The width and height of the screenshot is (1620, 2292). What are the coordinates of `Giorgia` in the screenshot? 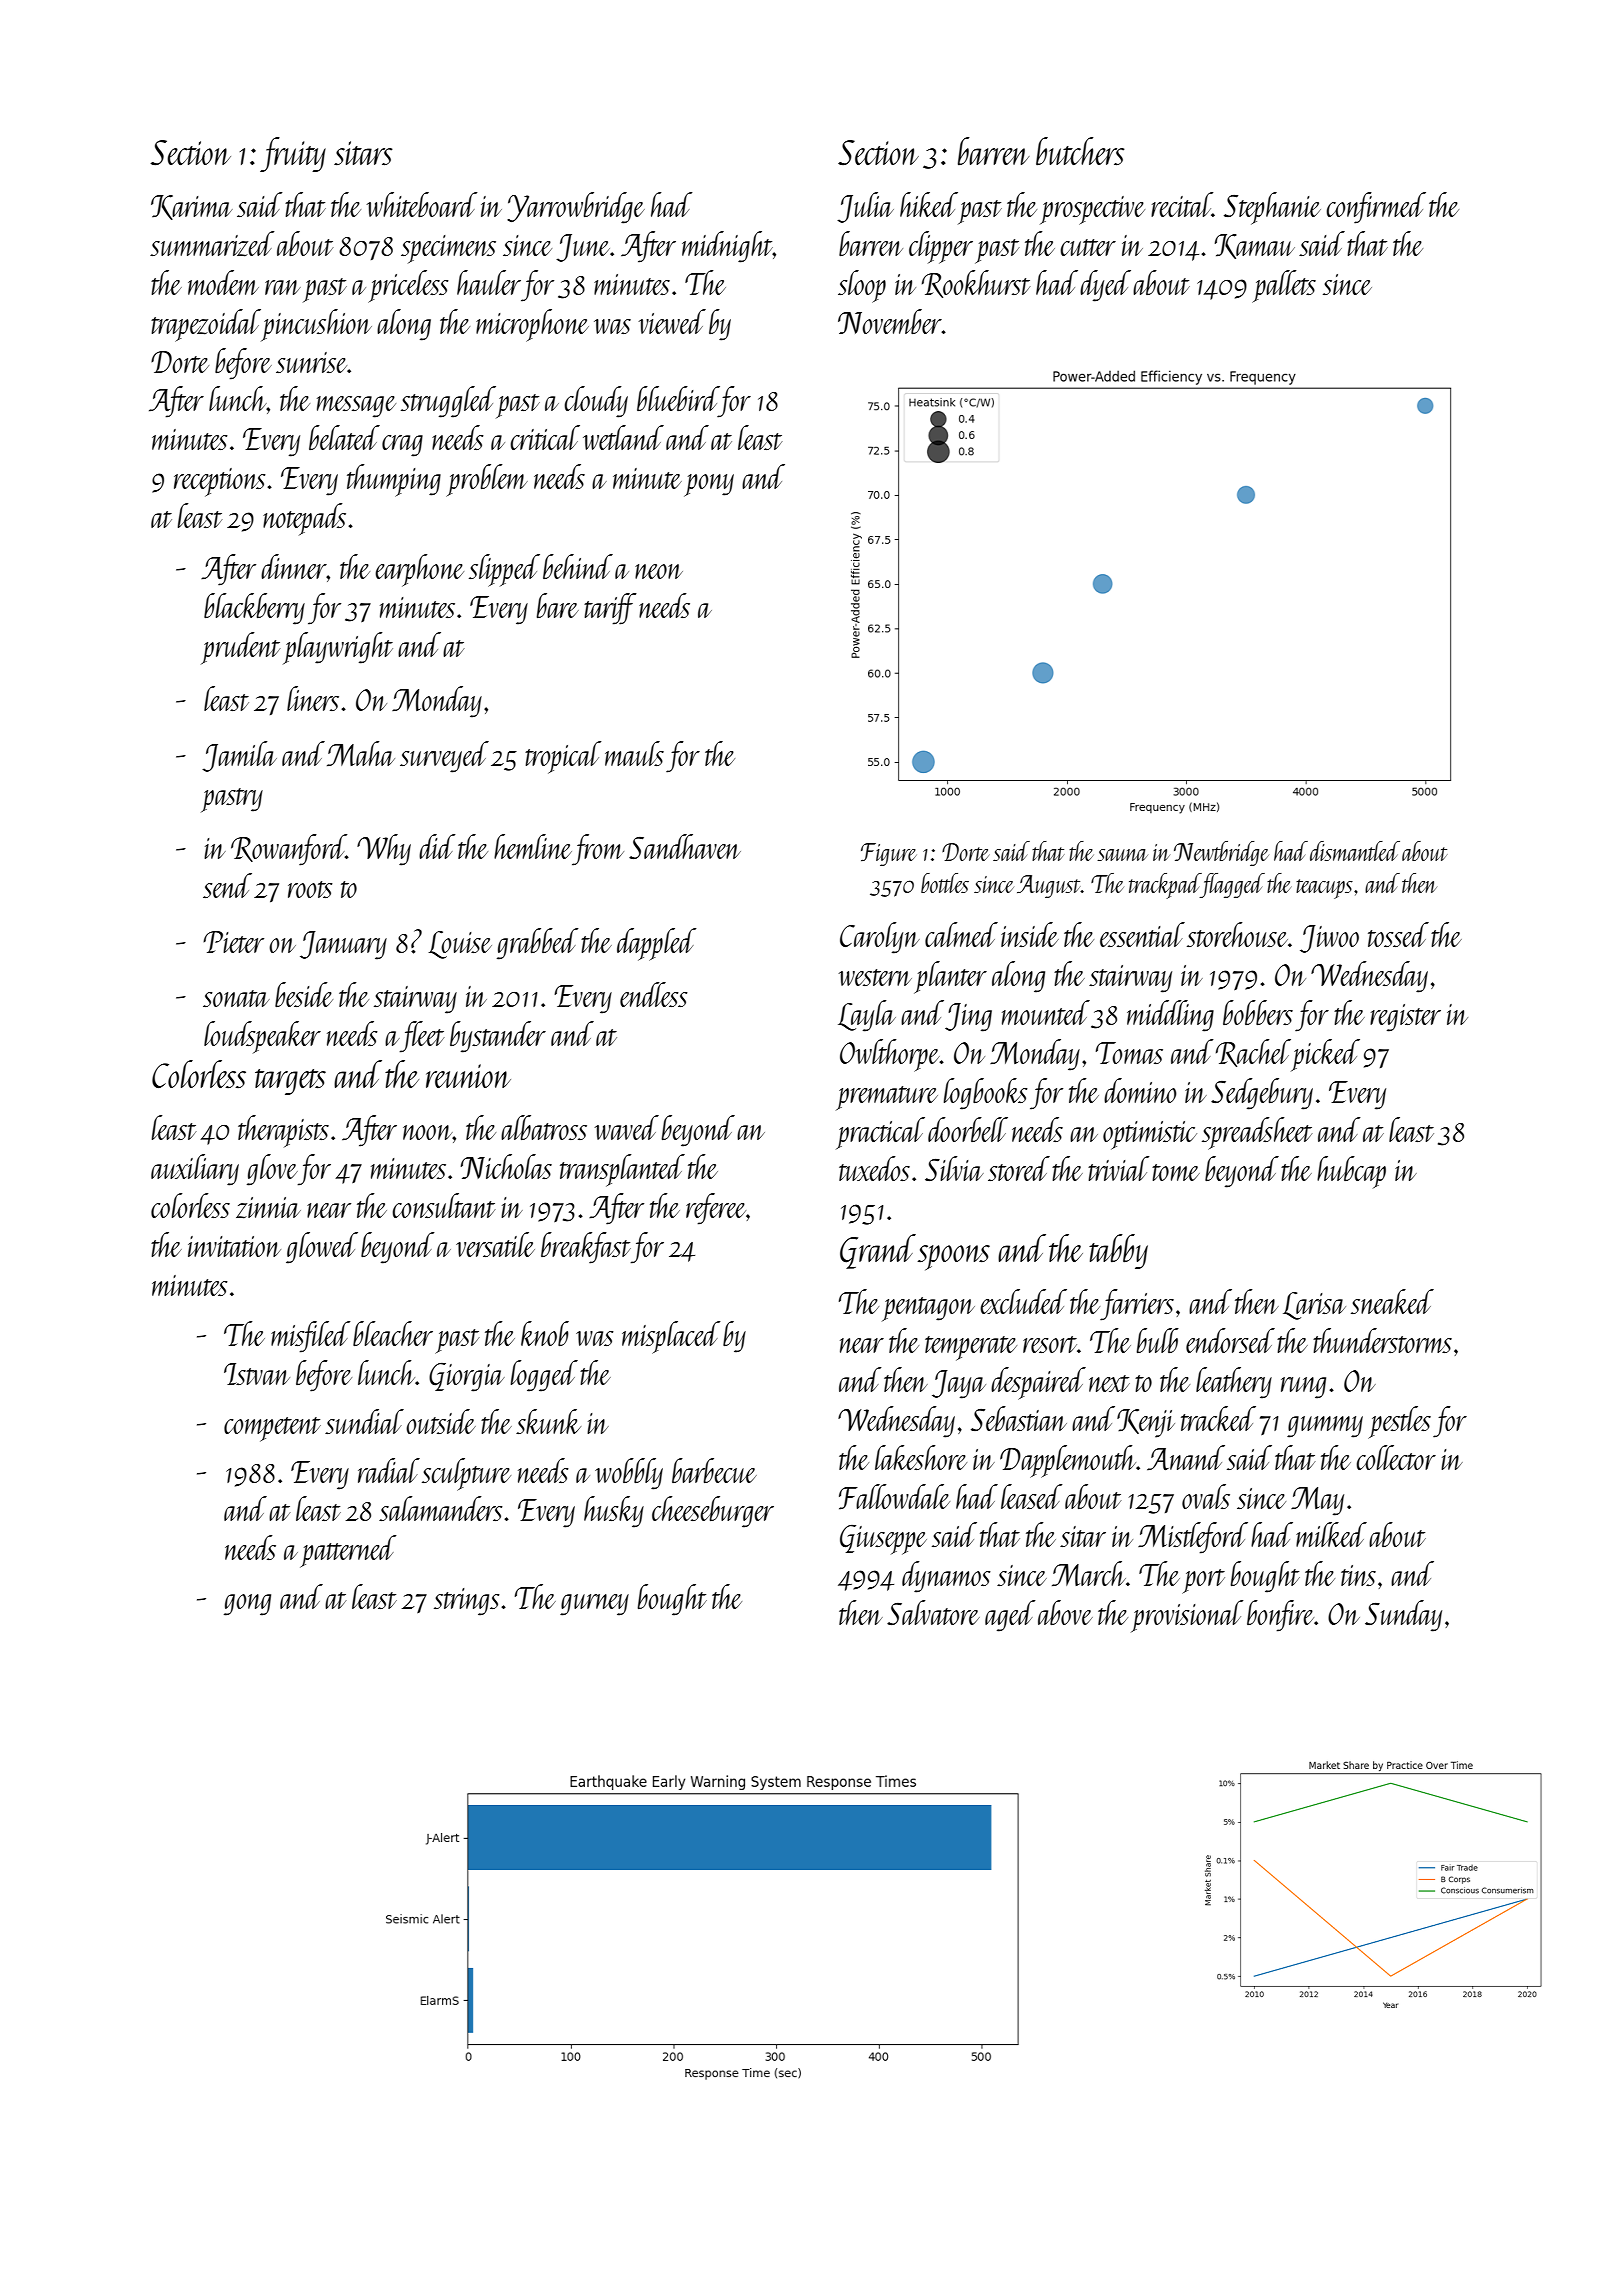 It's located at (467, 1377).
